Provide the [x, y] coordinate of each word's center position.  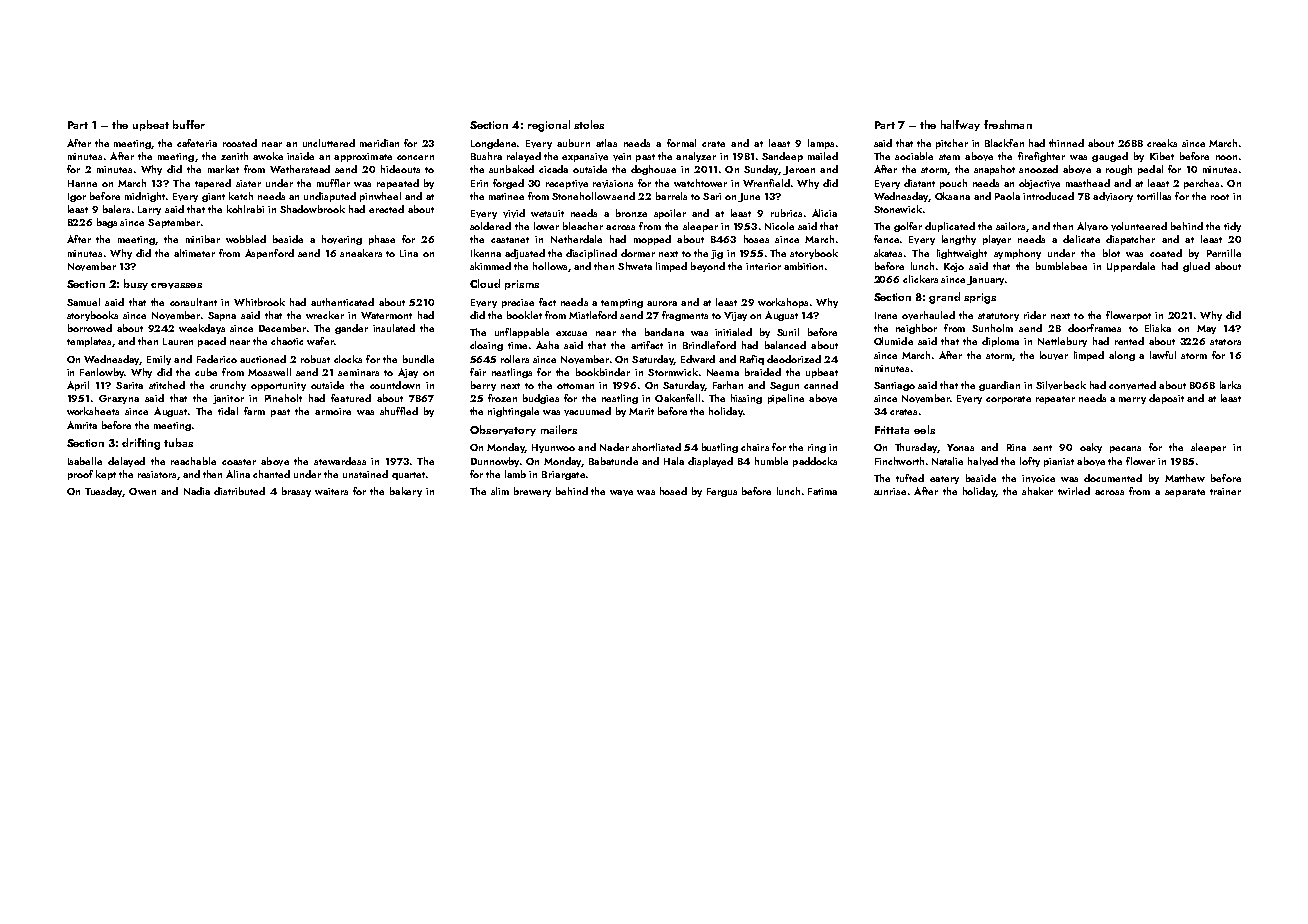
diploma [1000, 342]
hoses [756, 239]
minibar [203, 239]
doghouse [653, 170]
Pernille [1224, 253]
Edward [698, 359]
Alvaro [1092, 226]
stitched [167, 385]
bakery [406, 492]
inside [300, 156]
